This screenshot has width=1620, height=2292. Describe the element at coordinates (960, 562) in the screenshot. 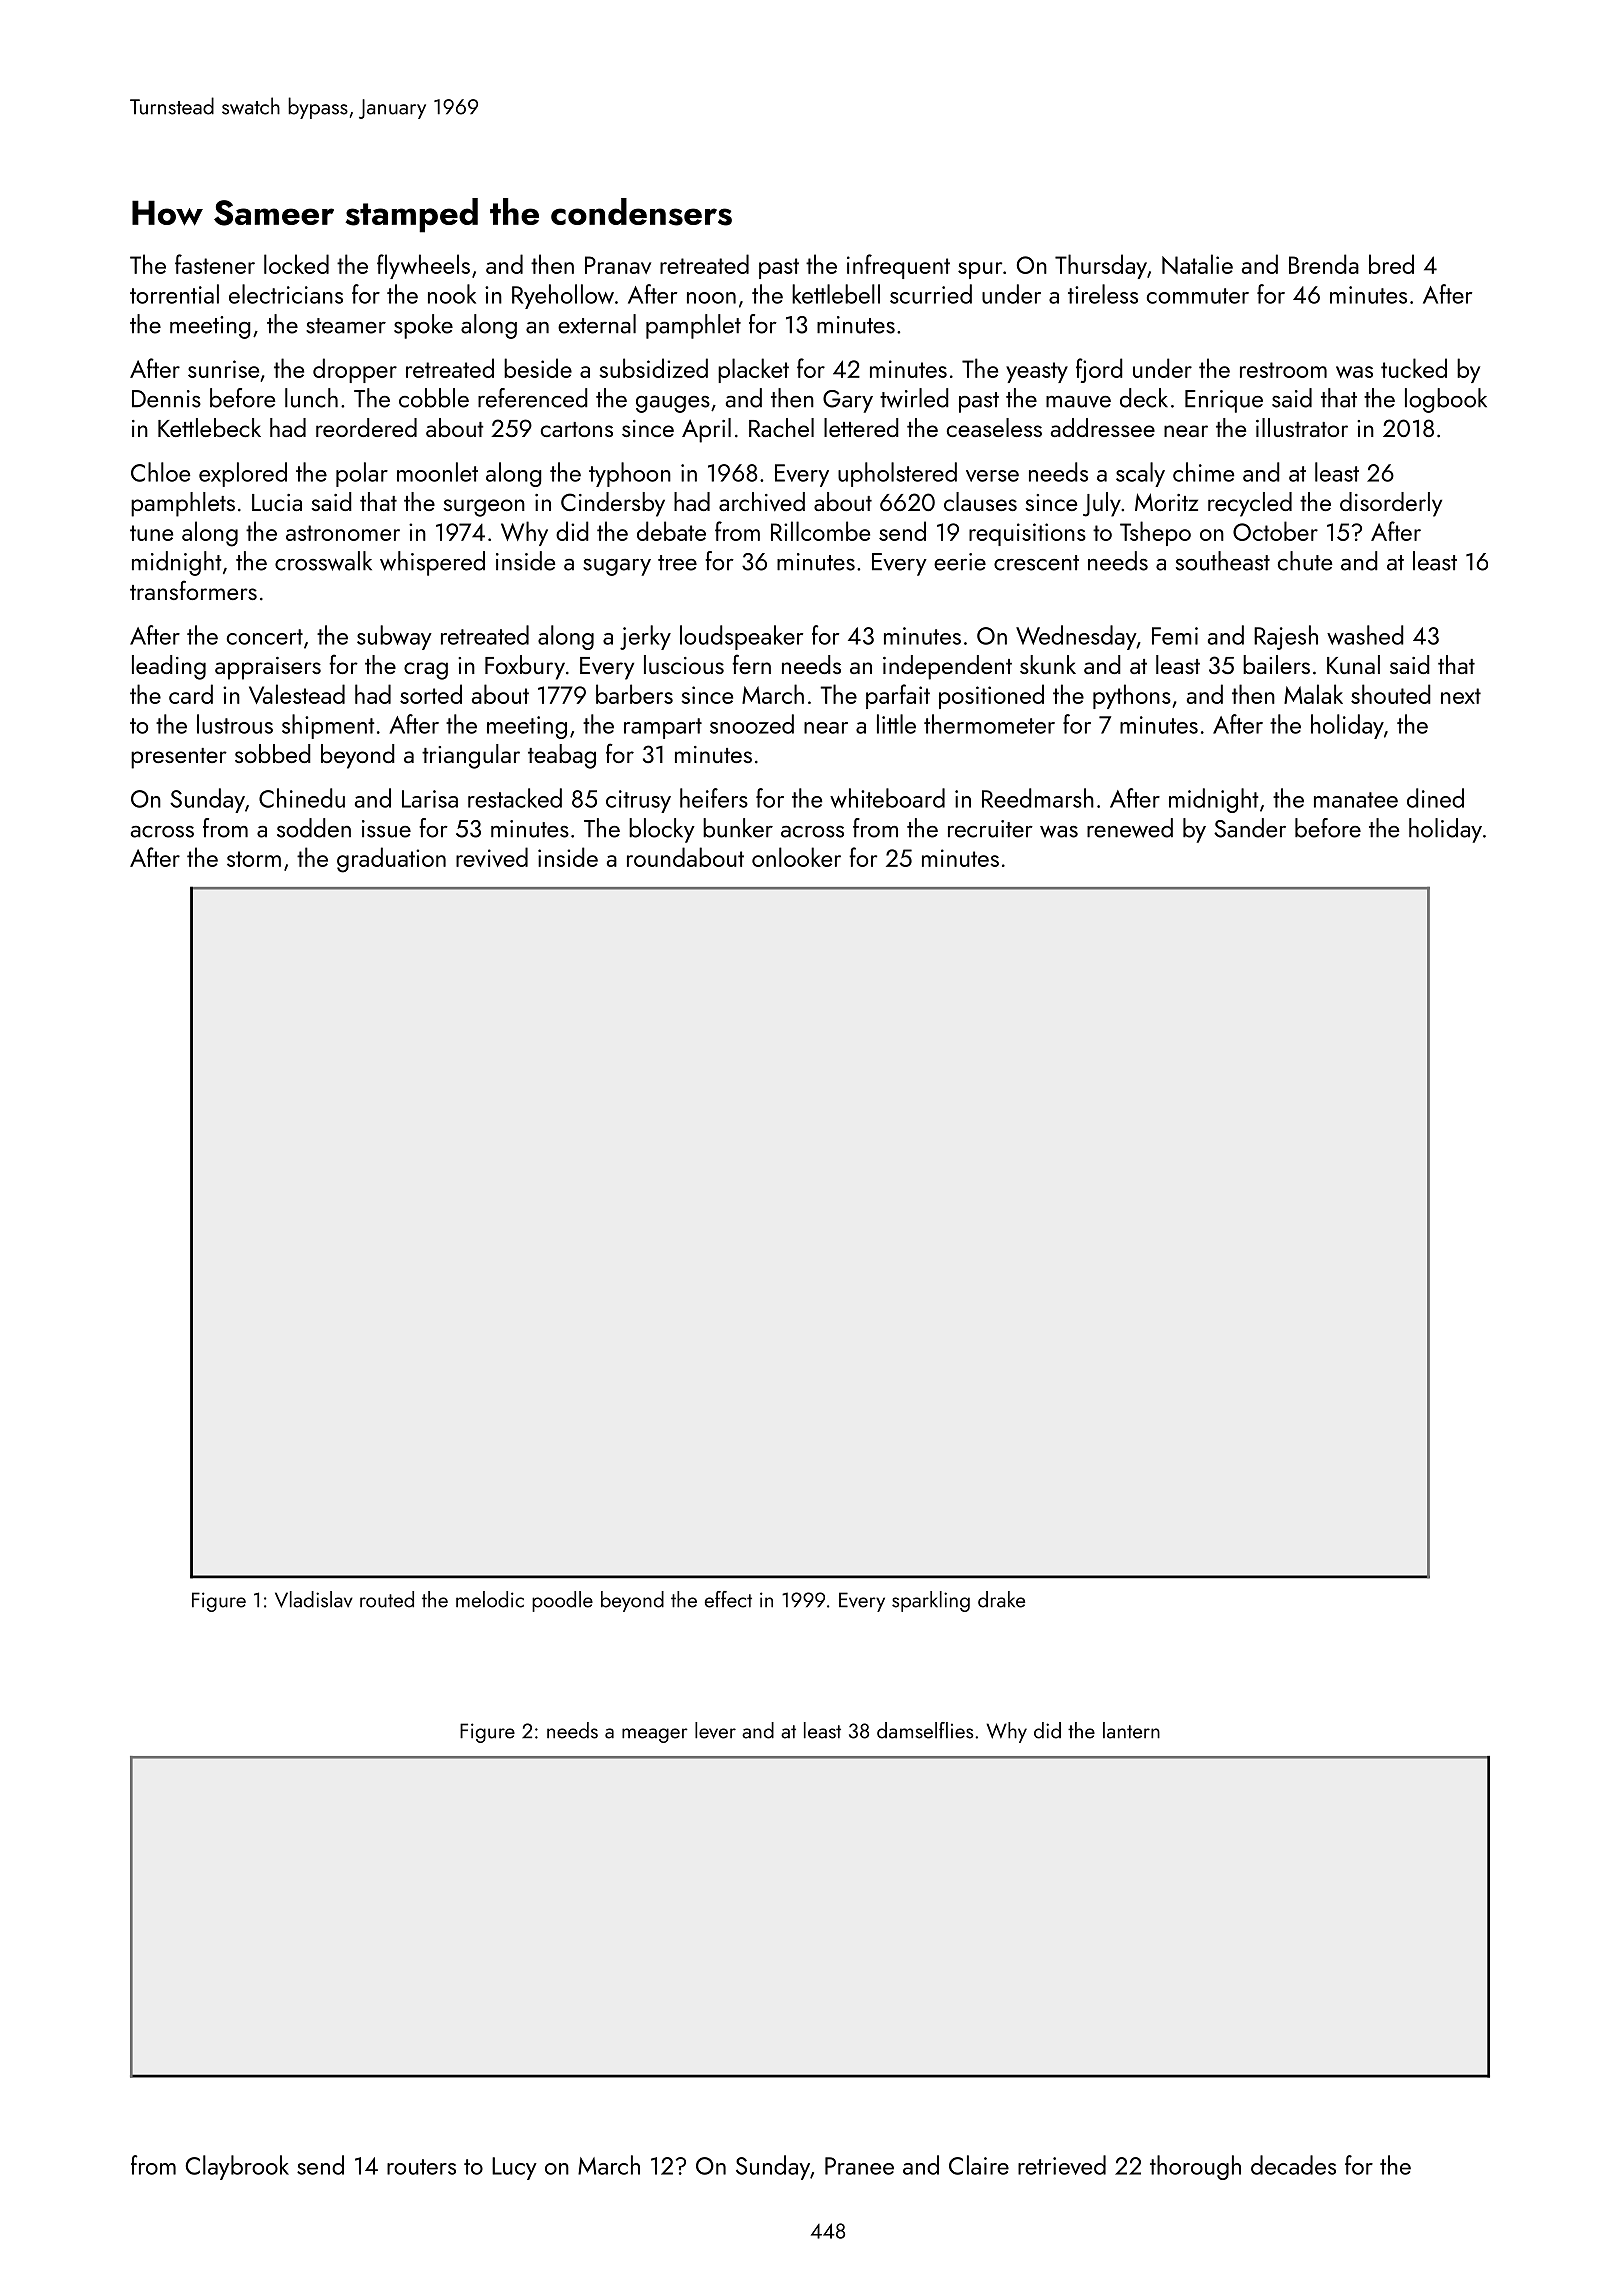

I see `eerie` at that location.
